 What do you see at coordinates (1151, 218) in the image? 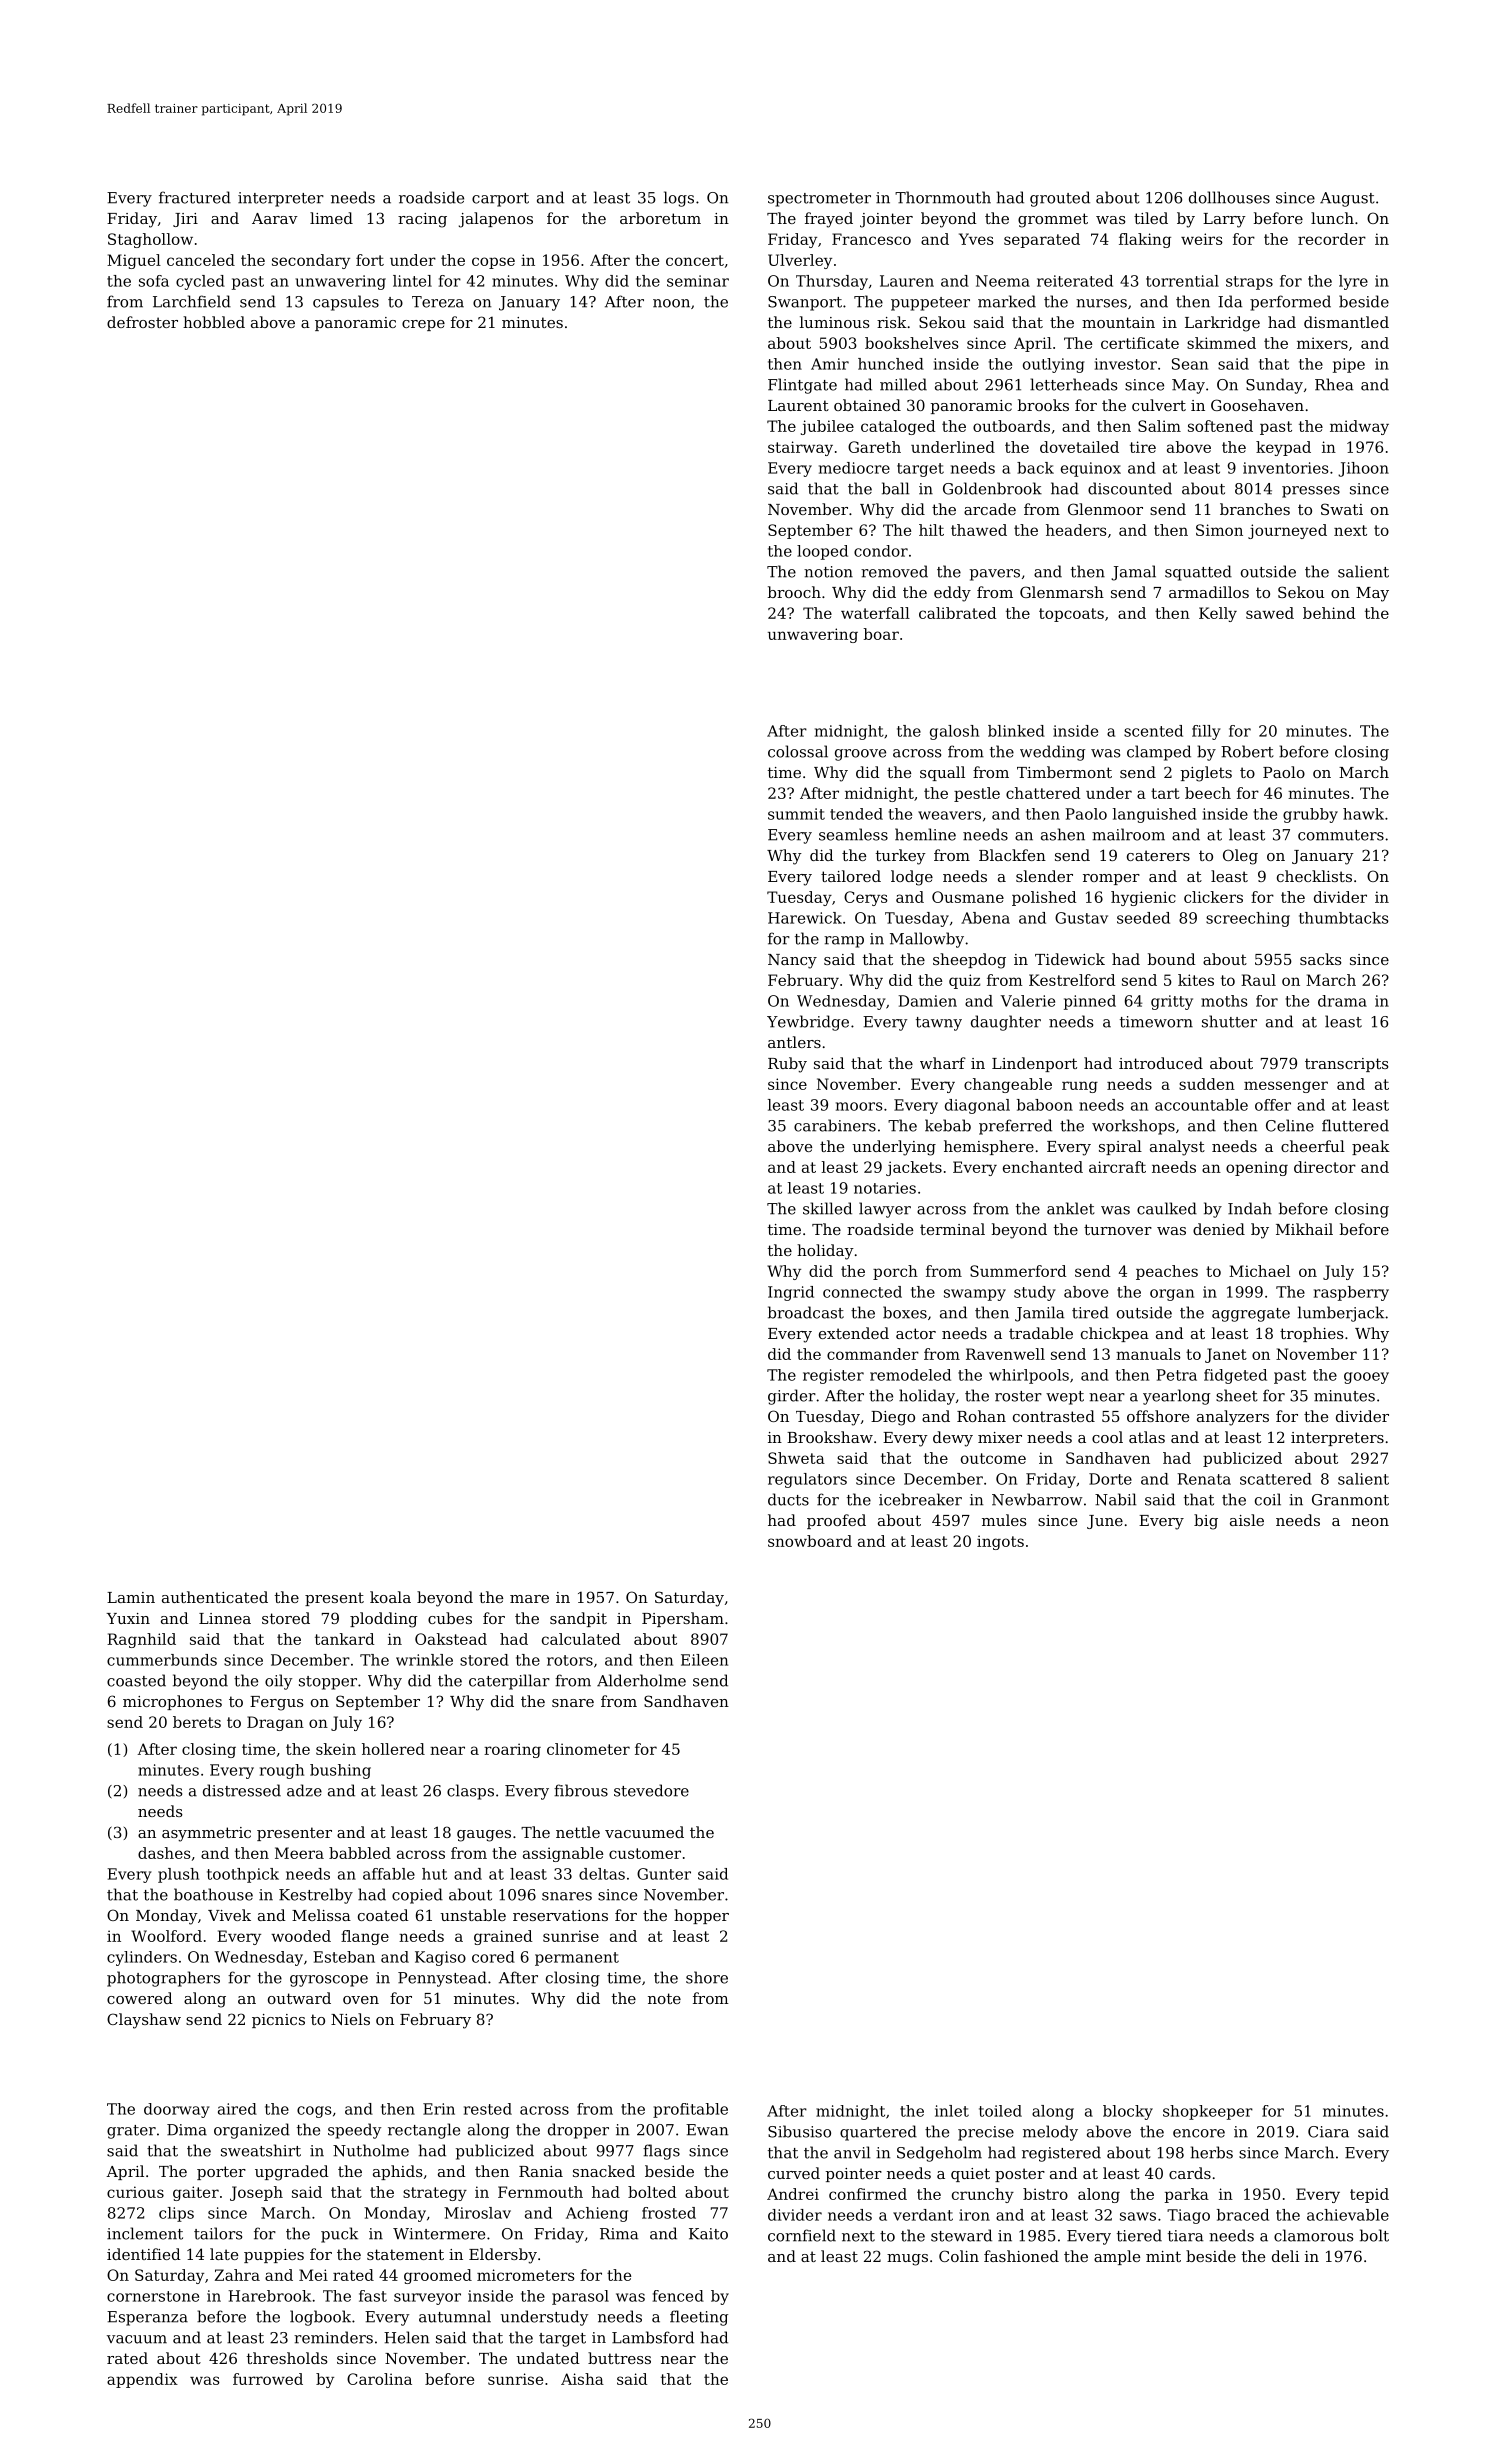
I see `tiled` at bounding box center [1151, 218].
